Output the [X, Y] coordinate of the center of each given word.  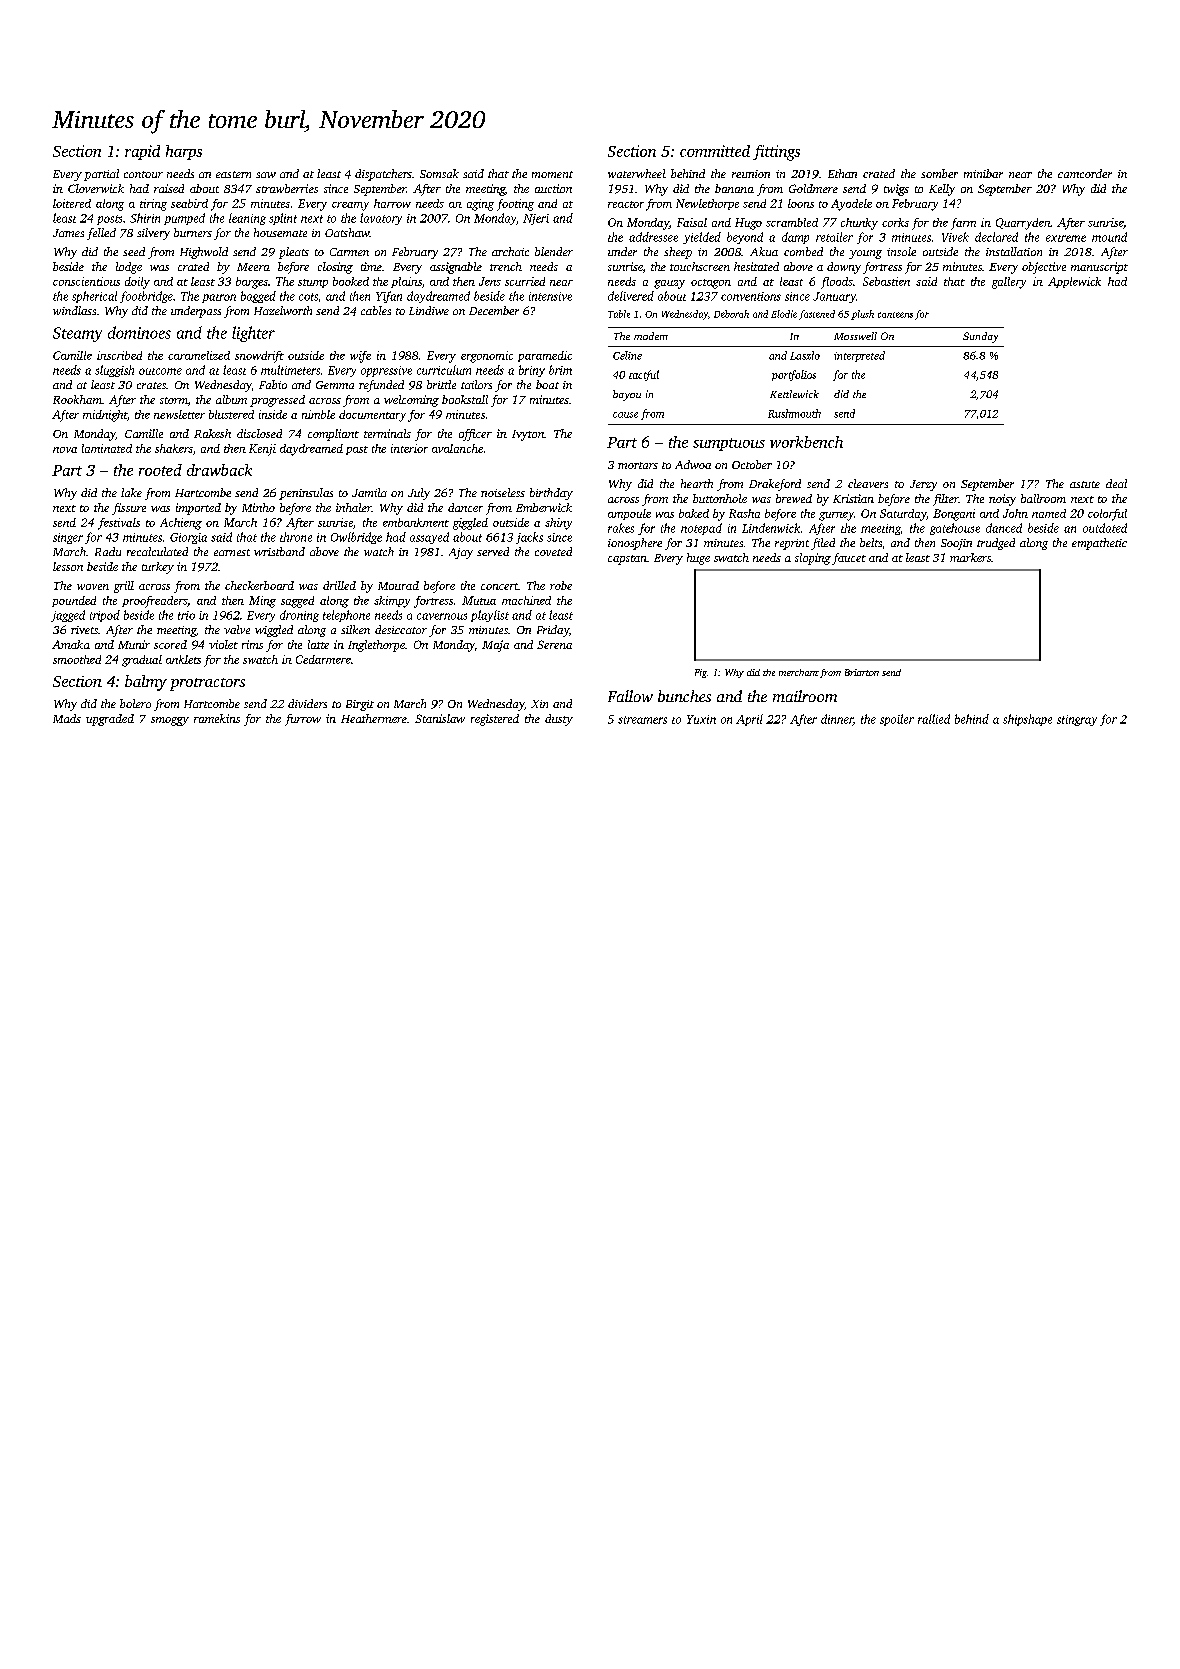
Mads [67, 718]
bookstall [465, 399]
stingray [1077, 720]
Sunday [980, 337]
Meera [253, 267]
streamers [642, 720]
